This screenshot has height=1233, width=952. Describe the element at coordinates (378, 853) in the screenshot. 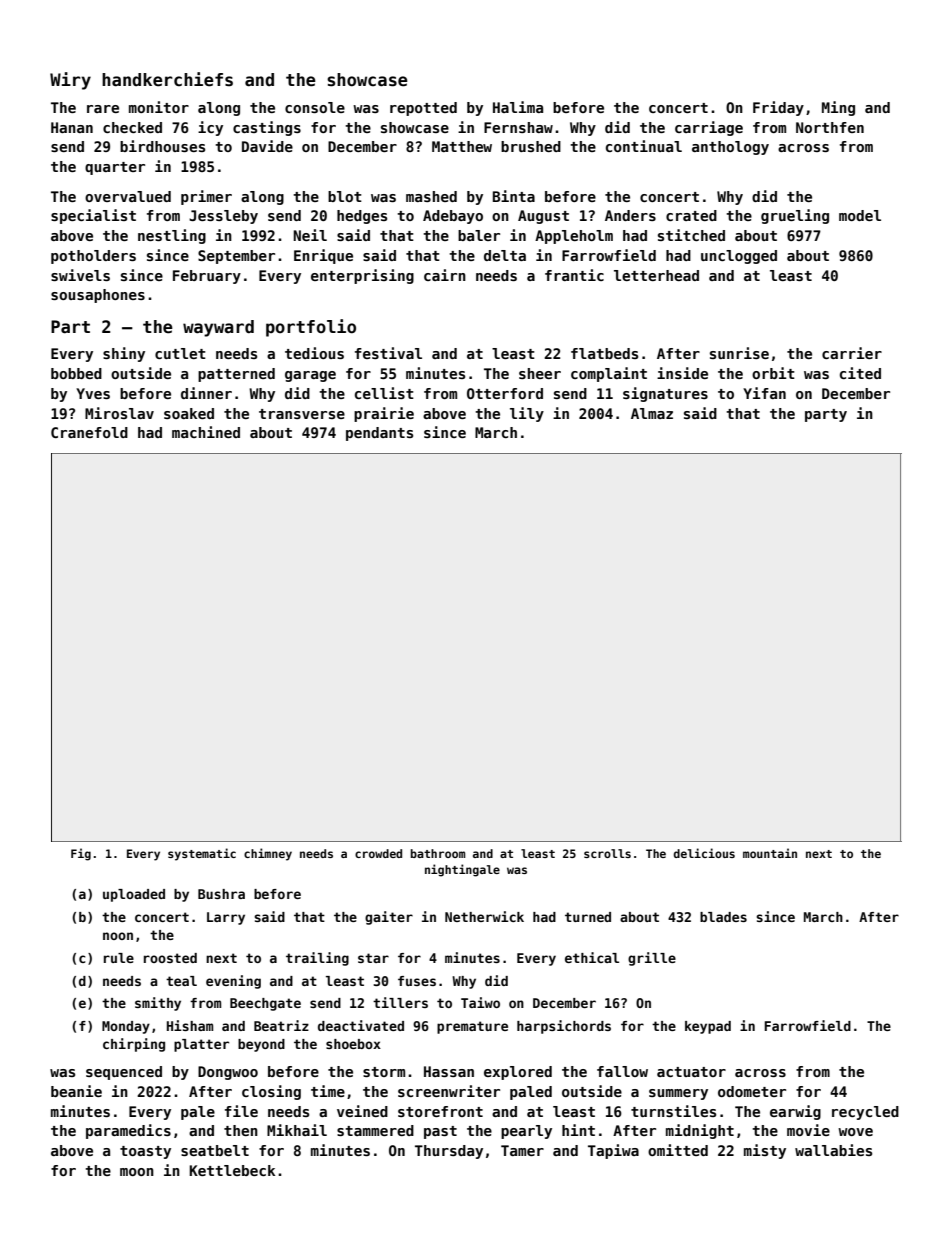

I see `crowded` at that location.
